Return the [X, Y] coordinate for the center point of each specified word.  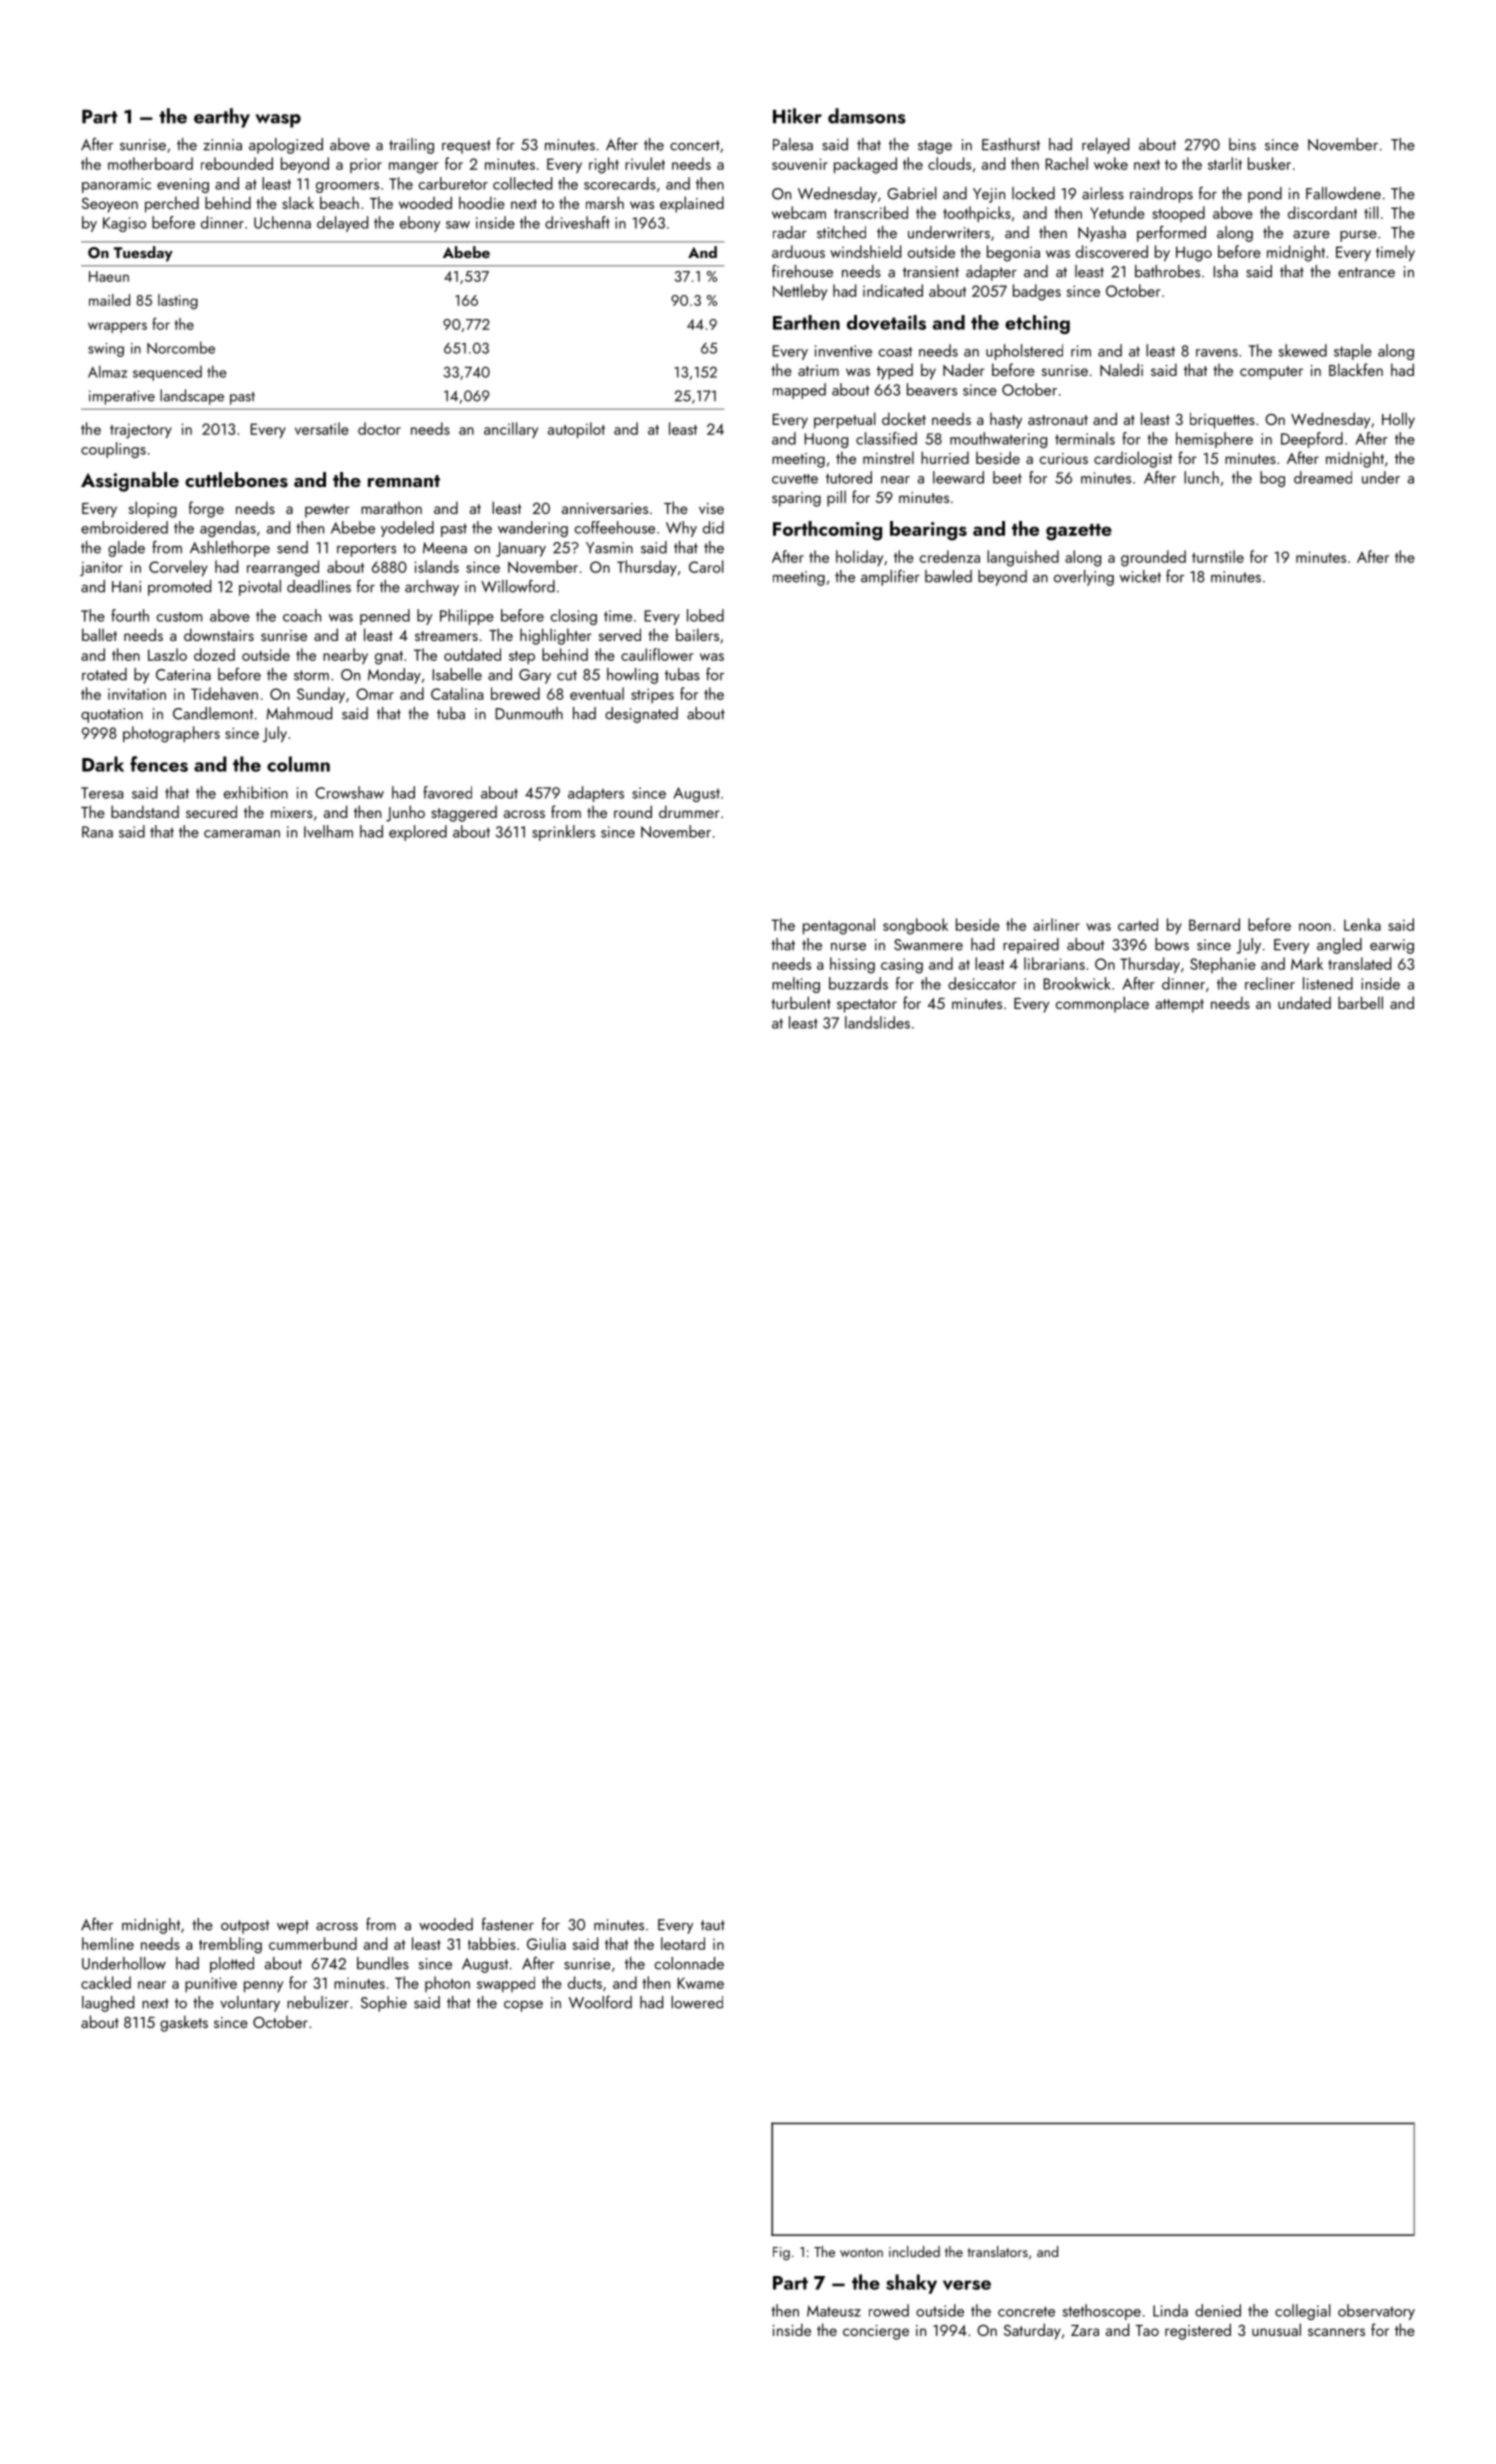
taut [713, 1925]
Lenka [1362, 924]
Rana [97, 832]
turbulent [801, 1002]
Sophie [384, 2004]
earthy [222, 118]
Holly [1398, 420]
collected [522, 183]
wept [293, 1927]
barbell [1360, 1002]
